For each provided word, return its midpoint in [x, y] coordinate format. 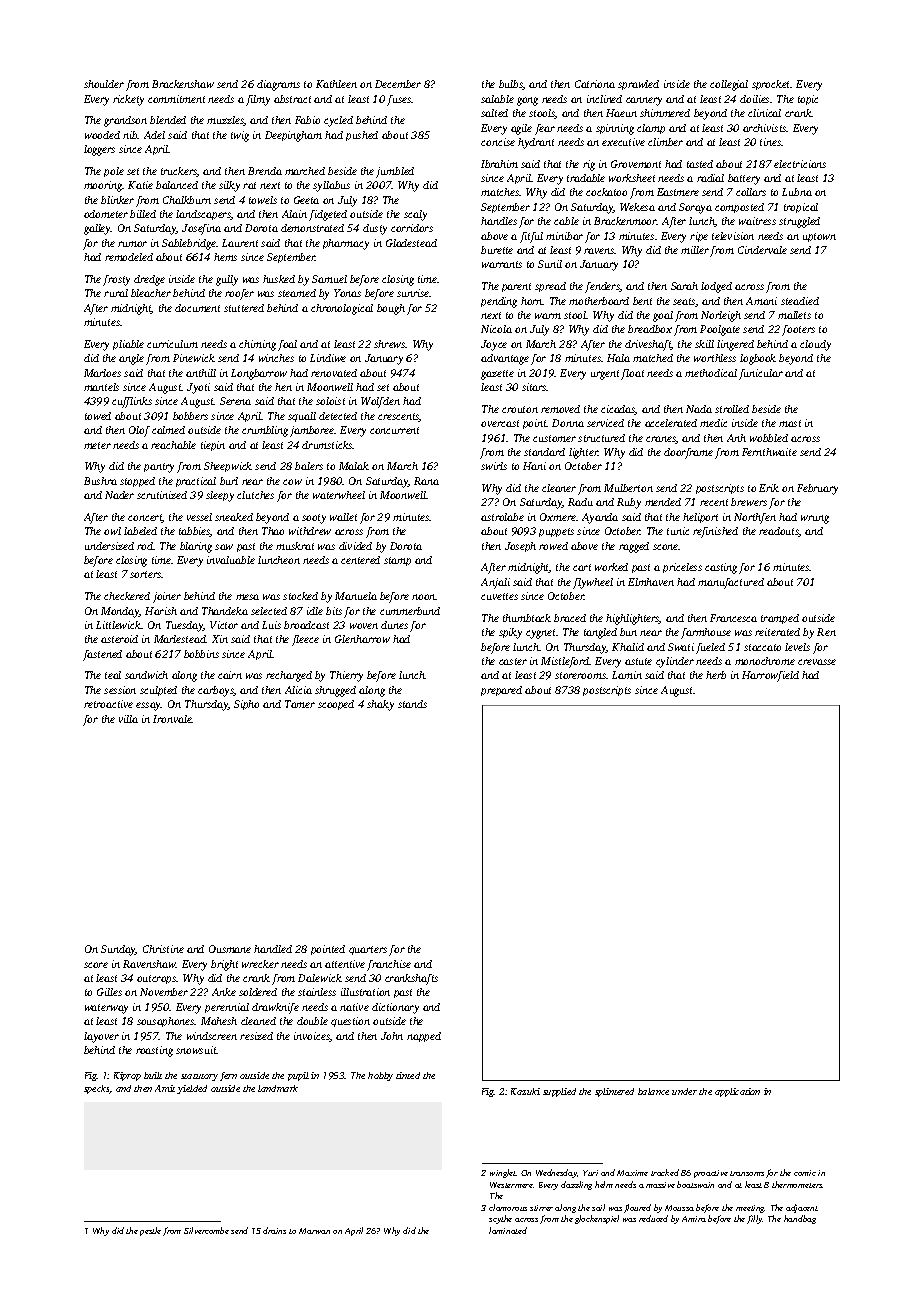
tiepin [213, 446]
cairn [230, 675]
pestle [150, 1231]
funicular [761, 374]
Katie [140, 185]
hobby [380, 1076]
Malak [354, 466]
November [164, 992]
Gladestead [411, 243]
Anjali [495, 583]
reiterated [777, 632]
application [737, 1092]
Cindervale [762, 250]
